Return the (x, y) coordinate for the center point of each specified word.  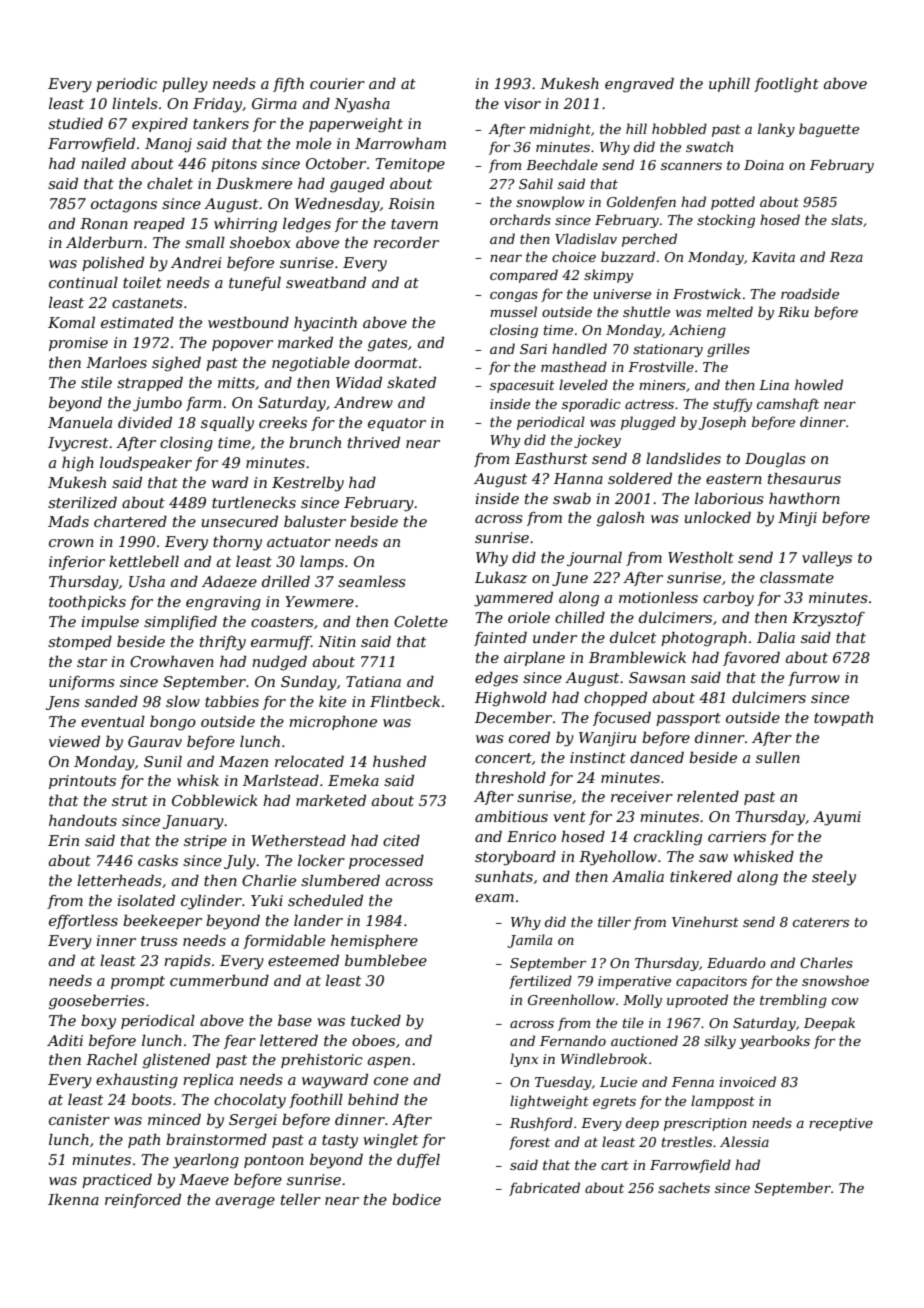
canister (79, 1119)
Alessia (744, 1141)
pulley (185, 85)
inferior (77, 563)
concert (503, 758)
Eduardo (736, 962)
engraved (639, 85)
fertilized (540, 982)
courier (337, 83)
